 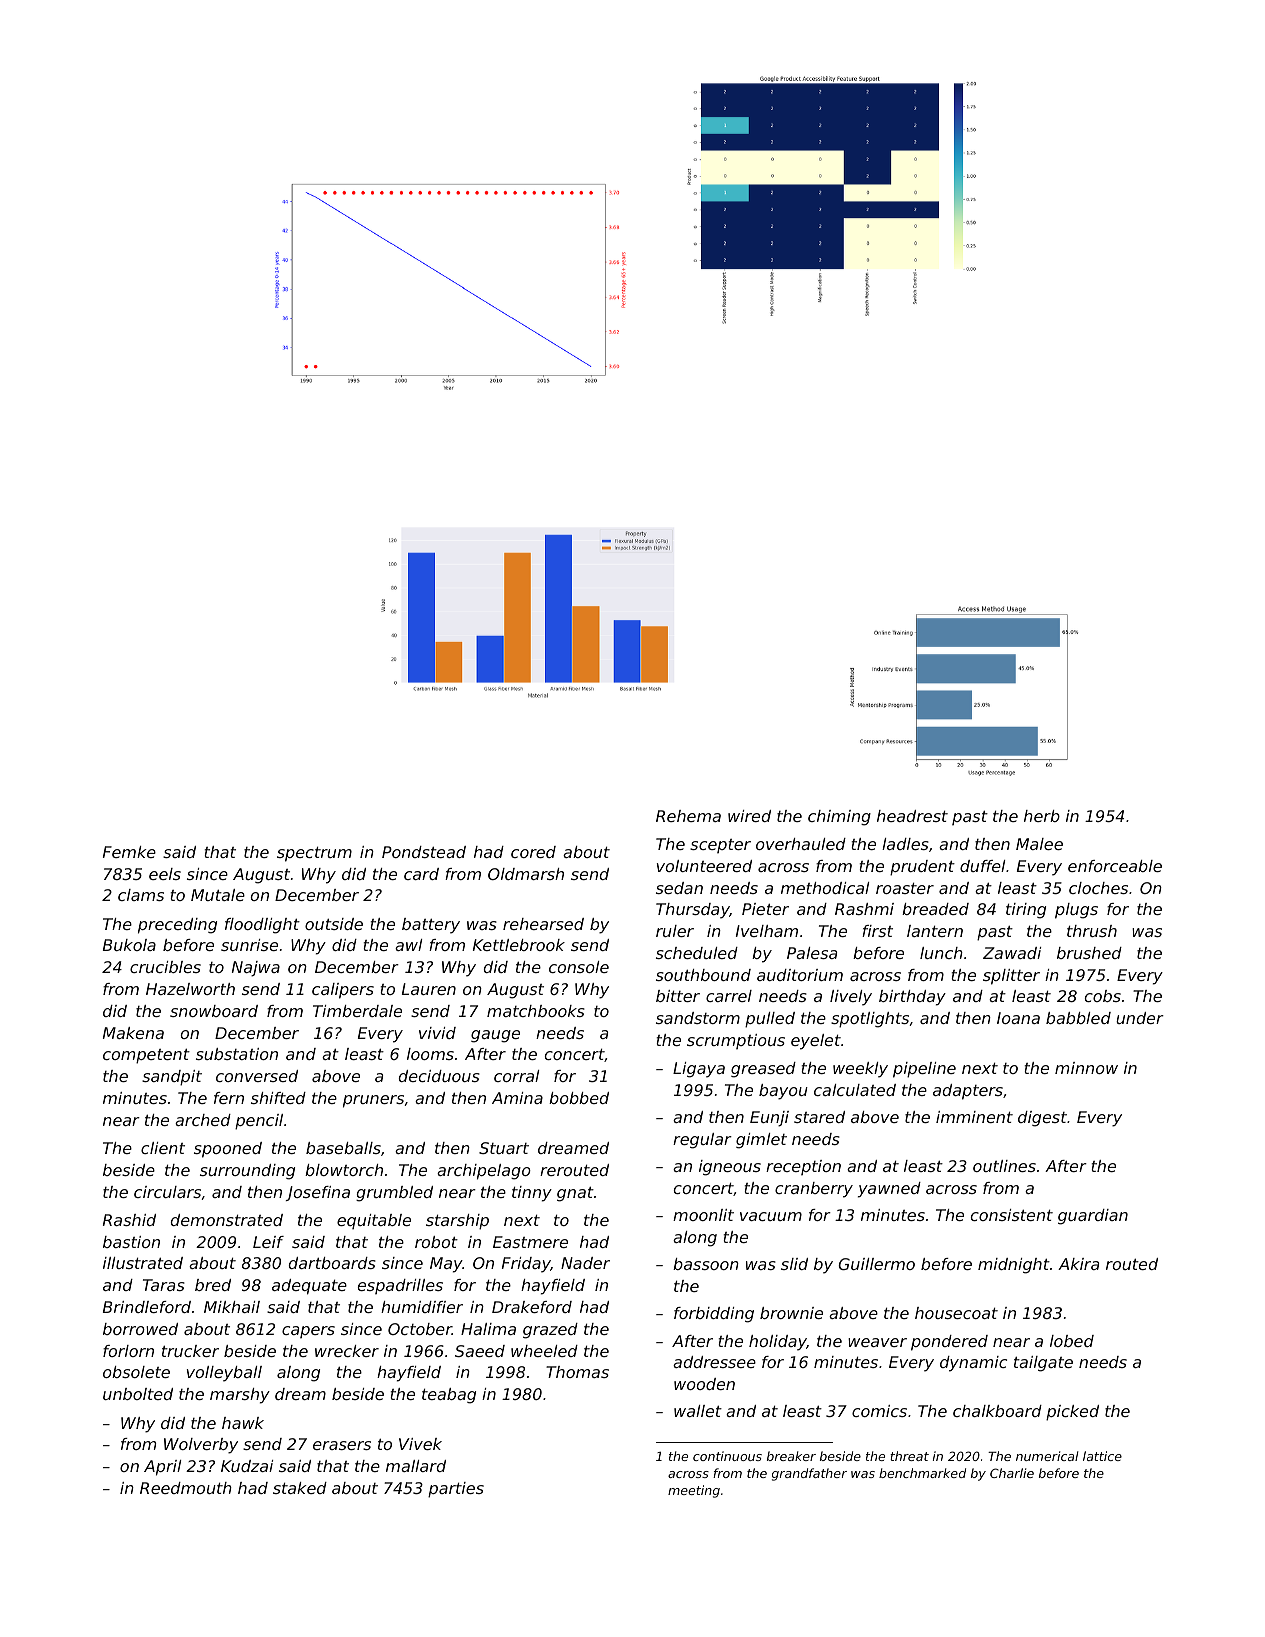 I want to click on dartboards, so click(x=332, y=1263).
